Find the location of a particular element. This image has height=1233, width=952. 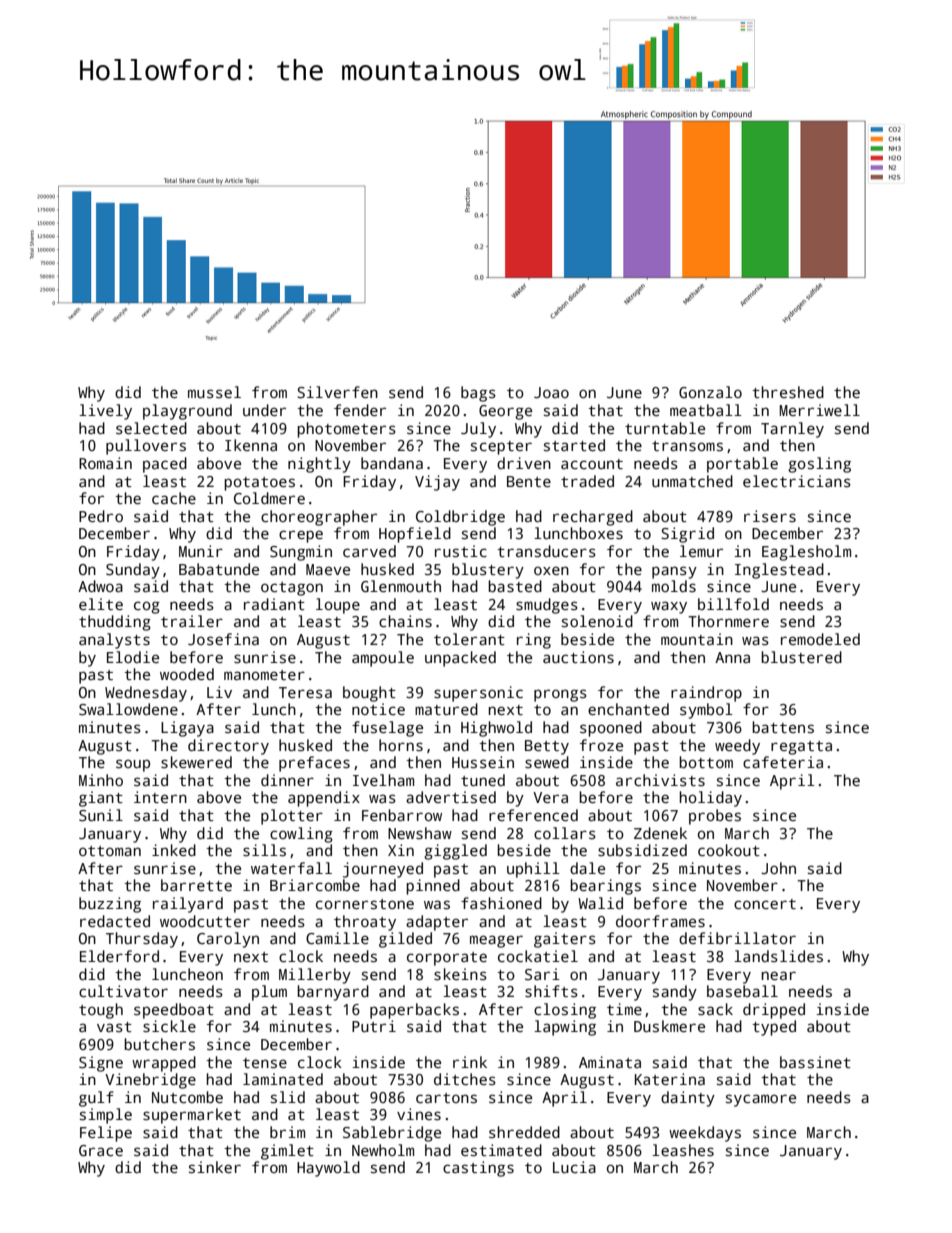

collars is located at coordinates (565, 833).
